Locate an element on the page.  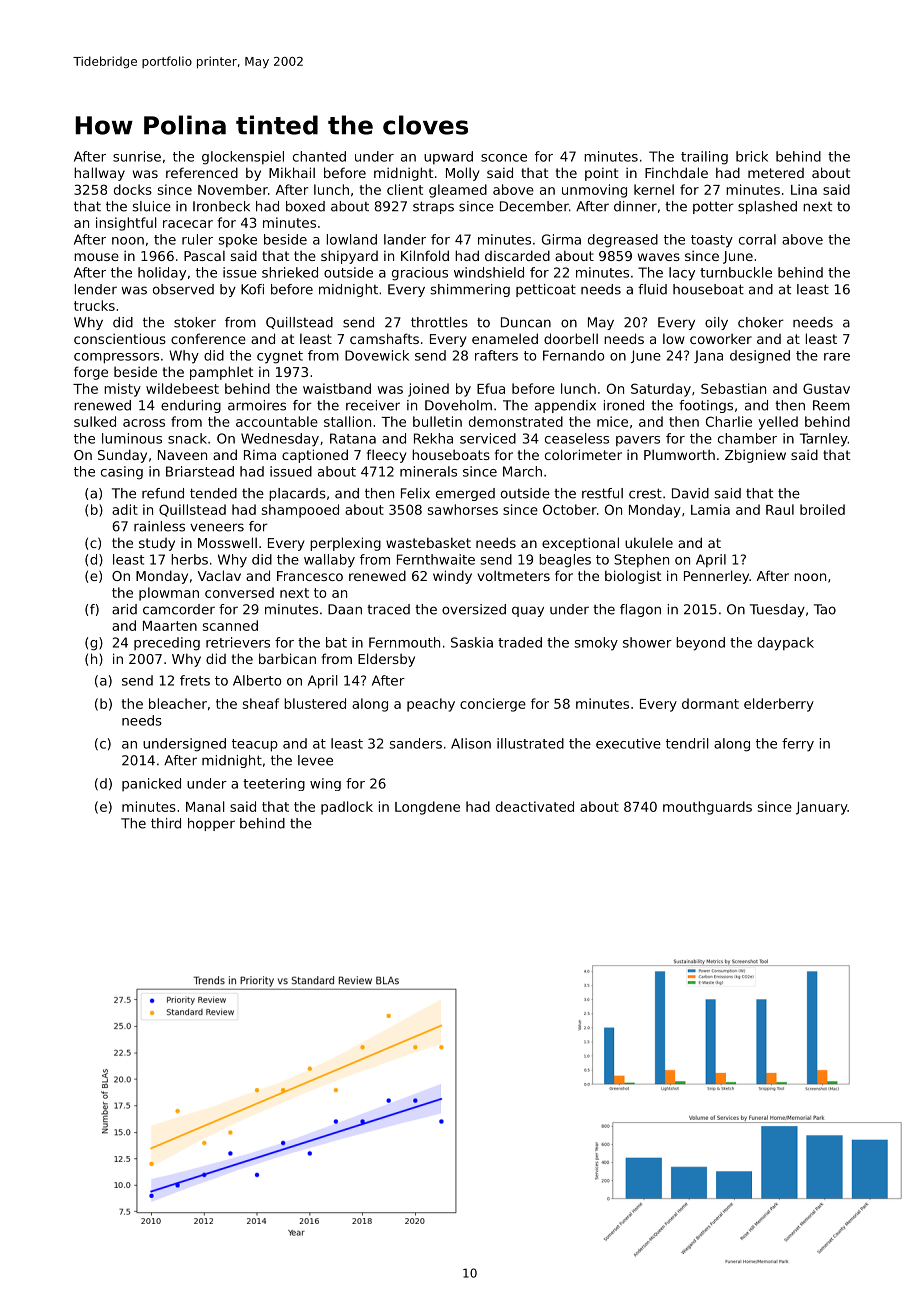
discarded is located at coordinates (517, 255).
